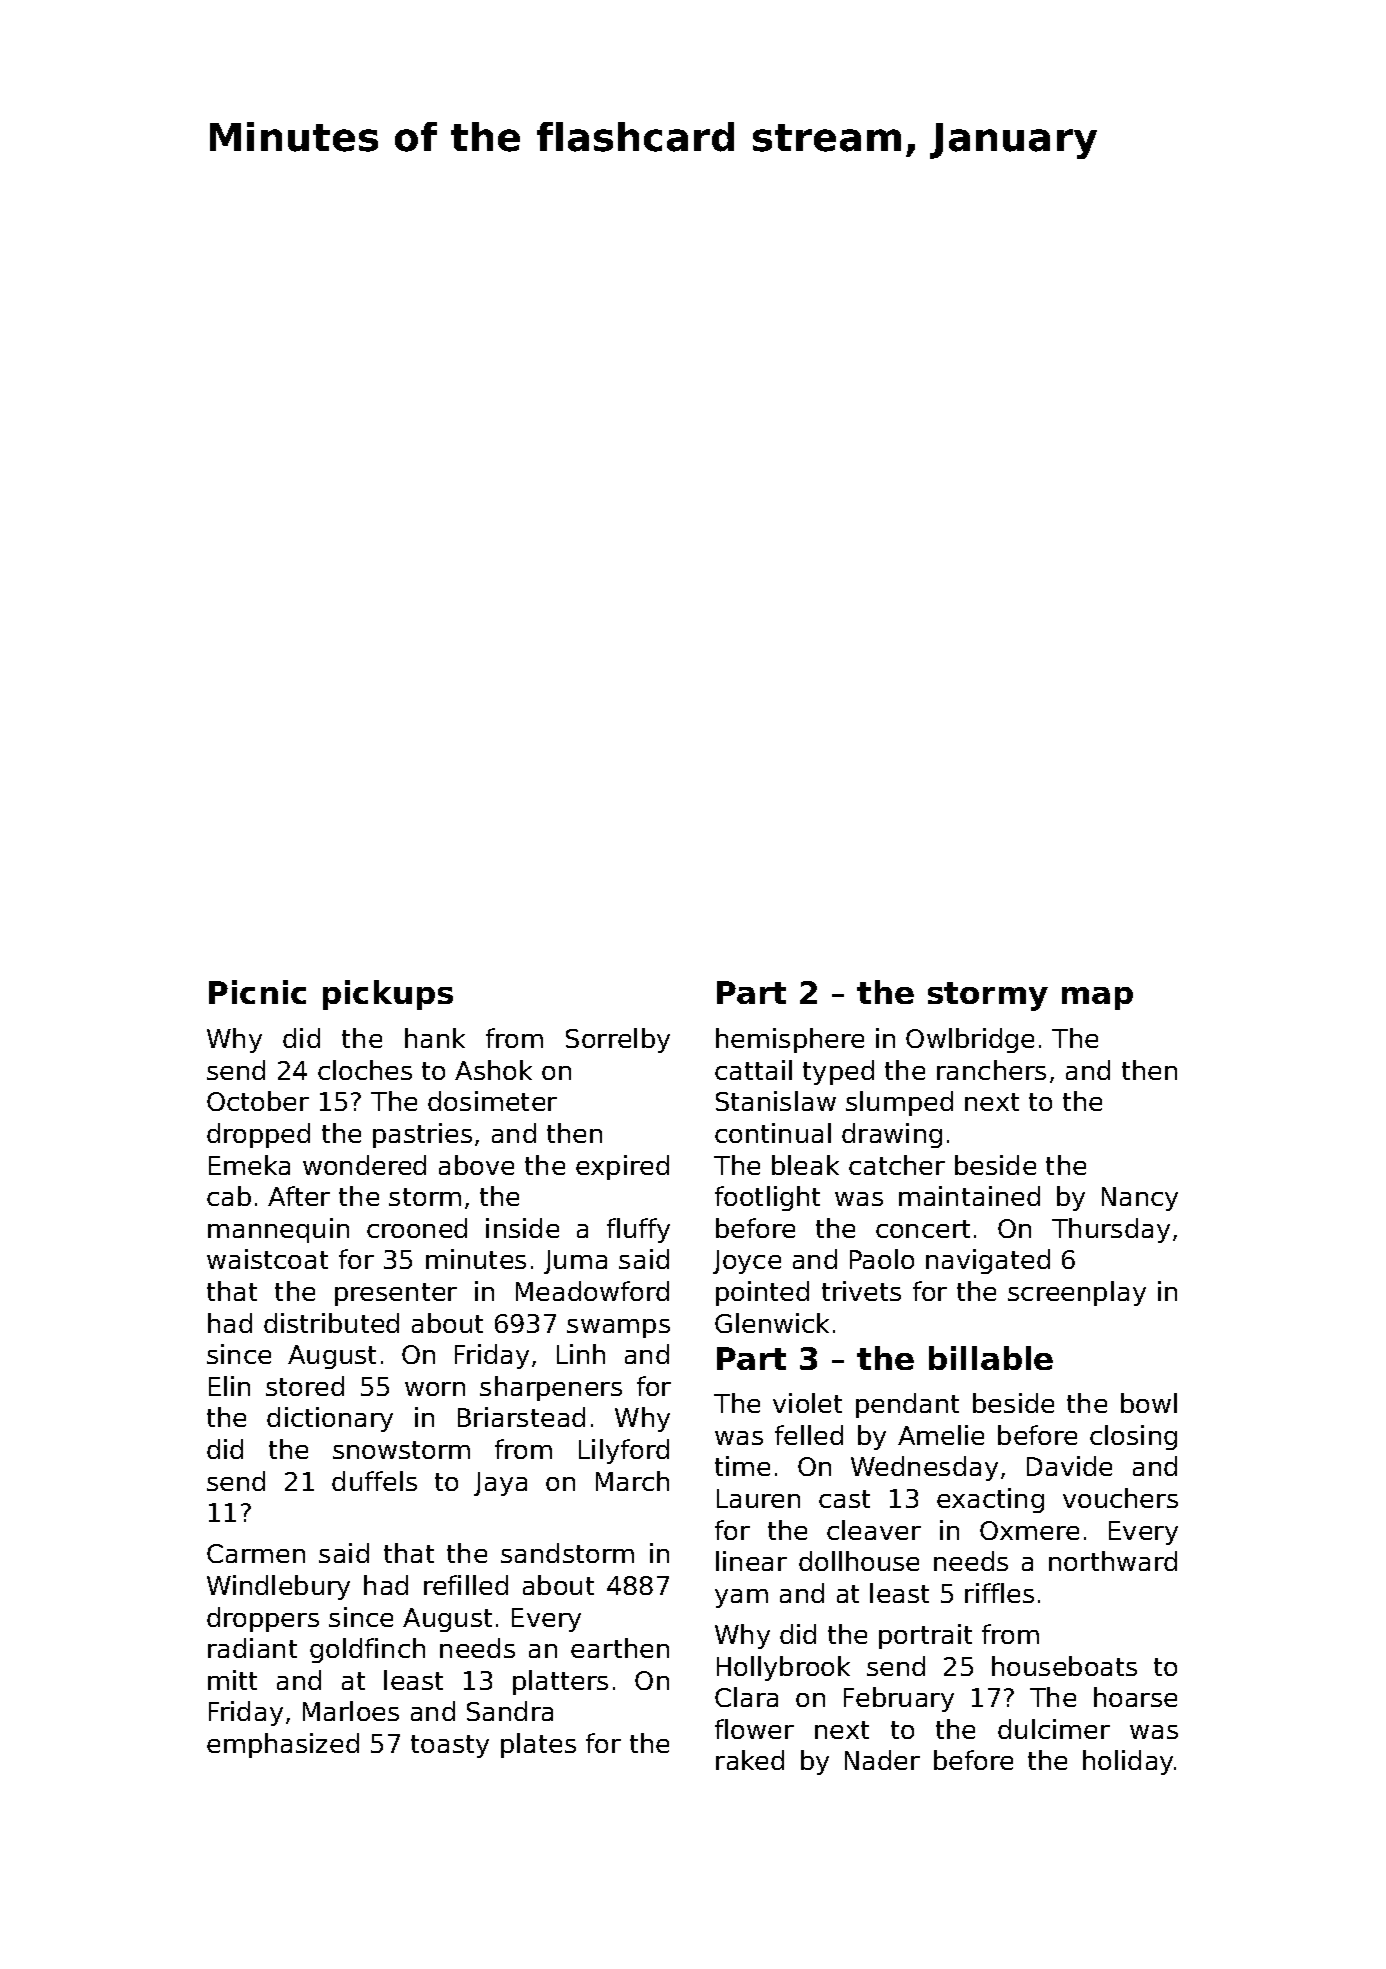  What do you see at coordinates (1077, 1293) in the screenshot?
I see `screenplay` at bounding box center [1077, 1293].
